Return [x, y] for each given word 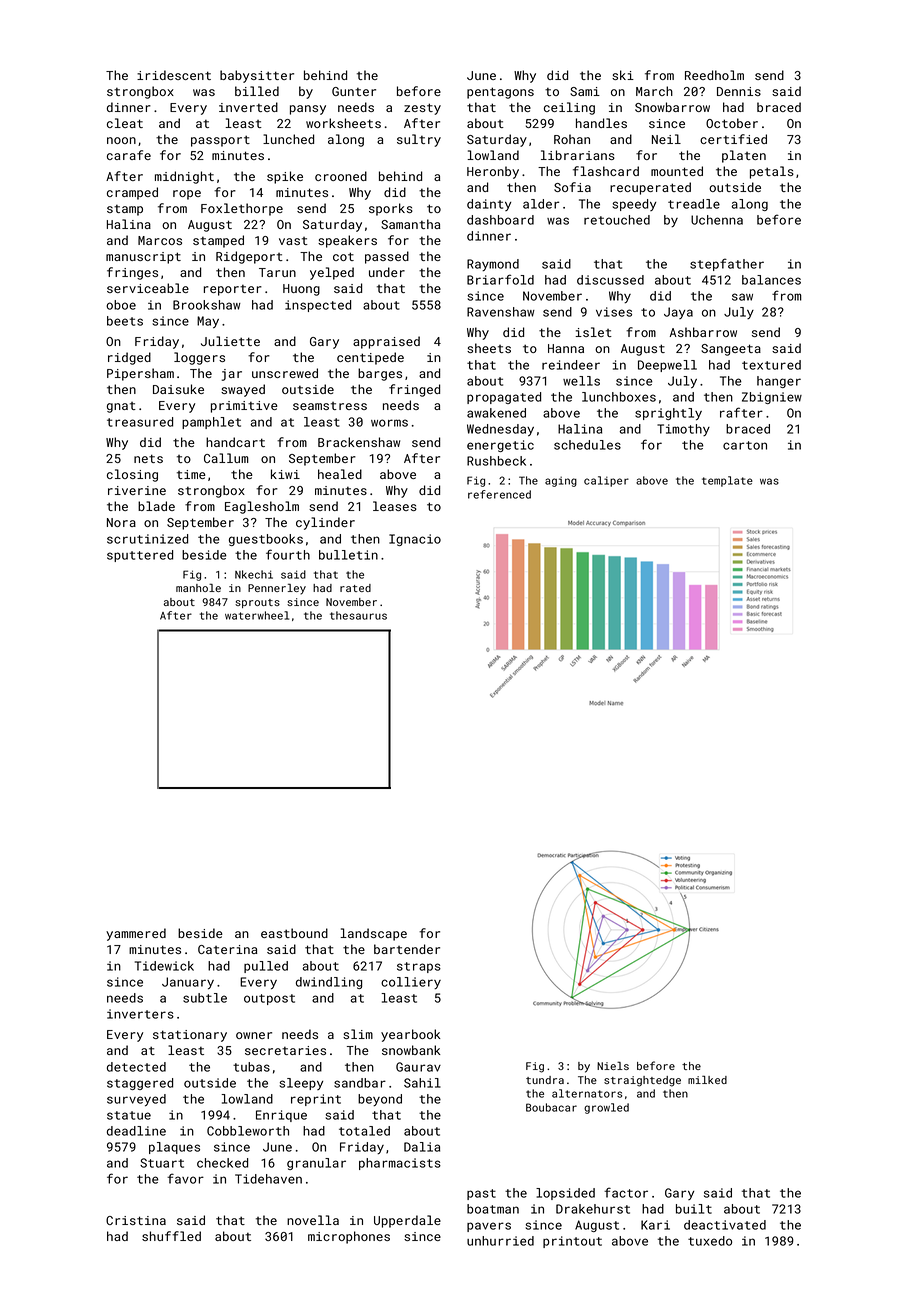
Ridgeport [249, 257]
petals [772, 172]
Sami [585, 91]
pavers [489, 1227]
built [694, 1209]
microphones [349, 1237]
